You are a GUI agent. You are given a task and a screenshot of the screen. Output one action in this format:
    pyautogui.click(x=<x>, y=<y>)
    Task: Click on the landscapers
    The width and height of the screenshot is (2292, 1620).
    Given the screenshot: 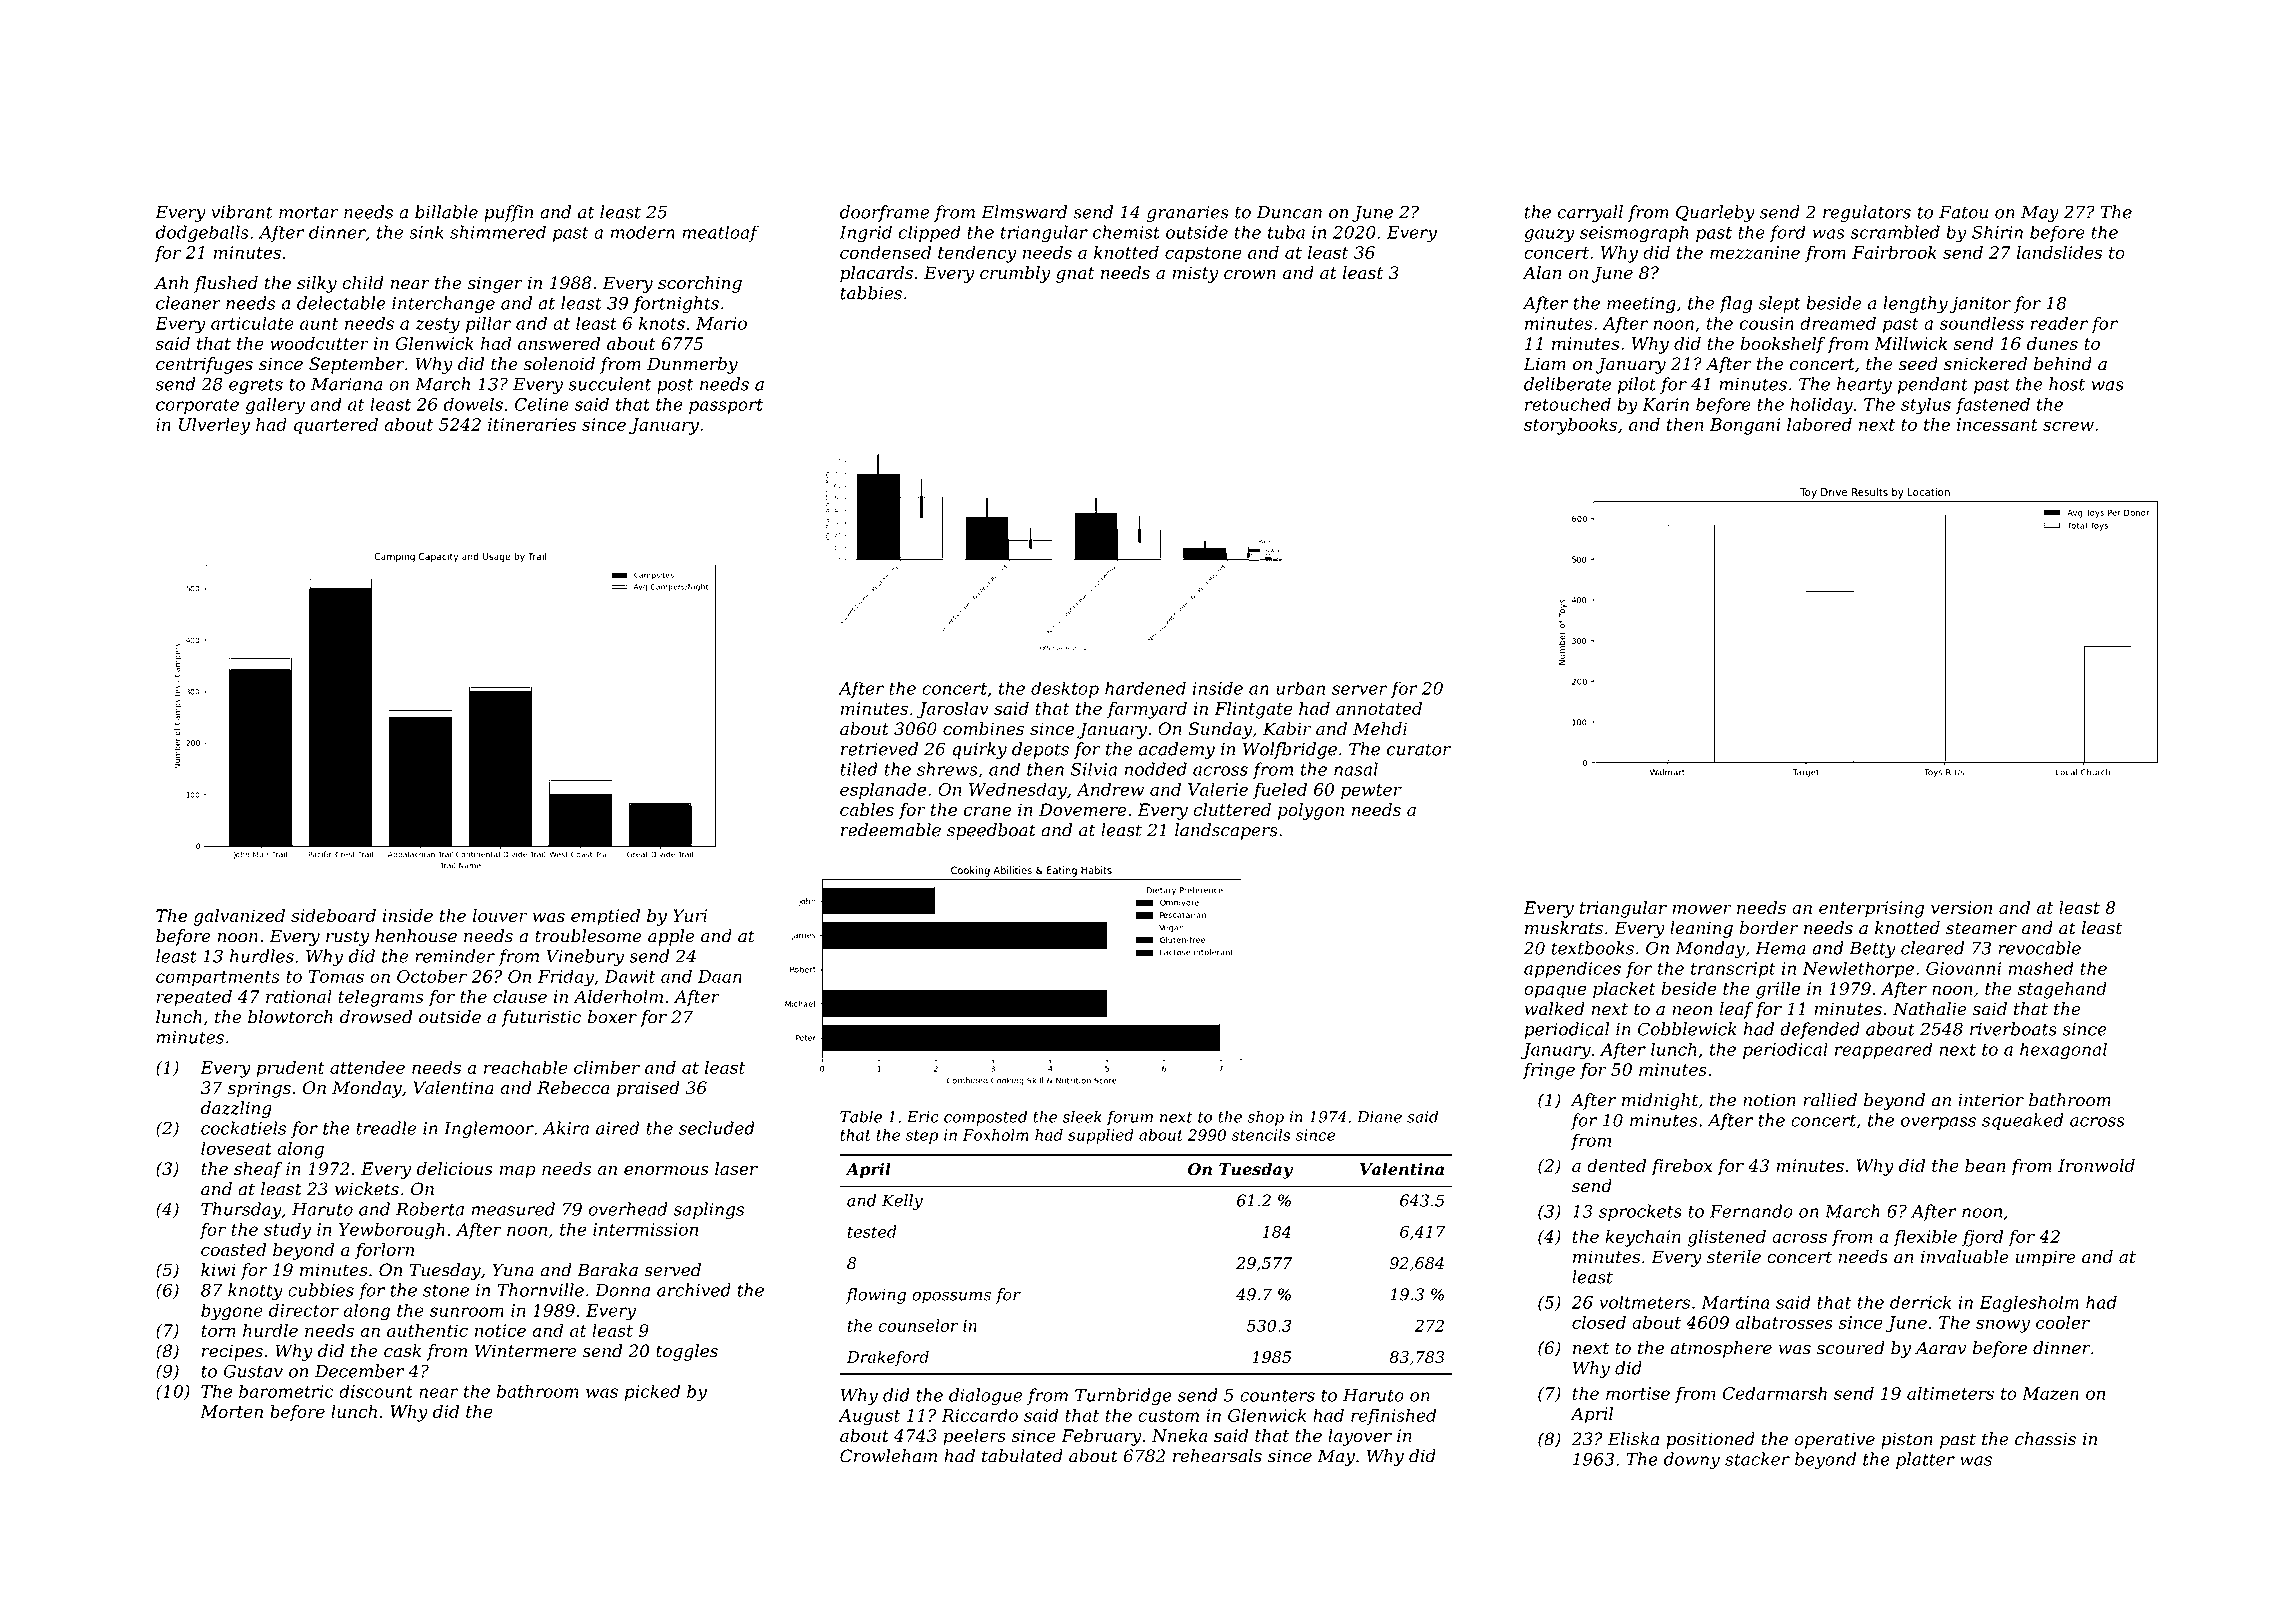 What is the action you would take?
    pyautogui.click(x=1226, y=831)
